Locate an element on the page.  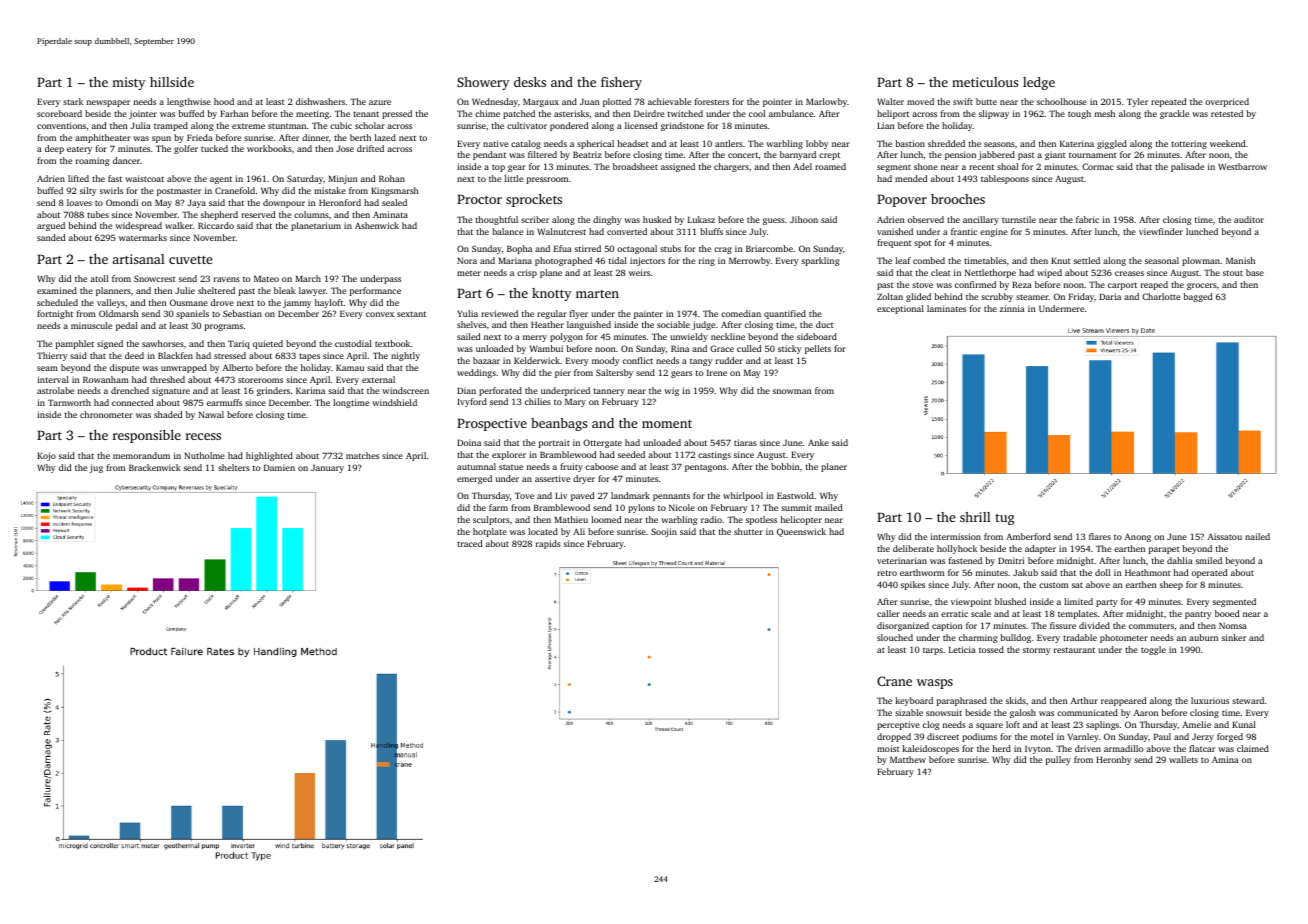
Matthew is located at coordinates (908, 759).
